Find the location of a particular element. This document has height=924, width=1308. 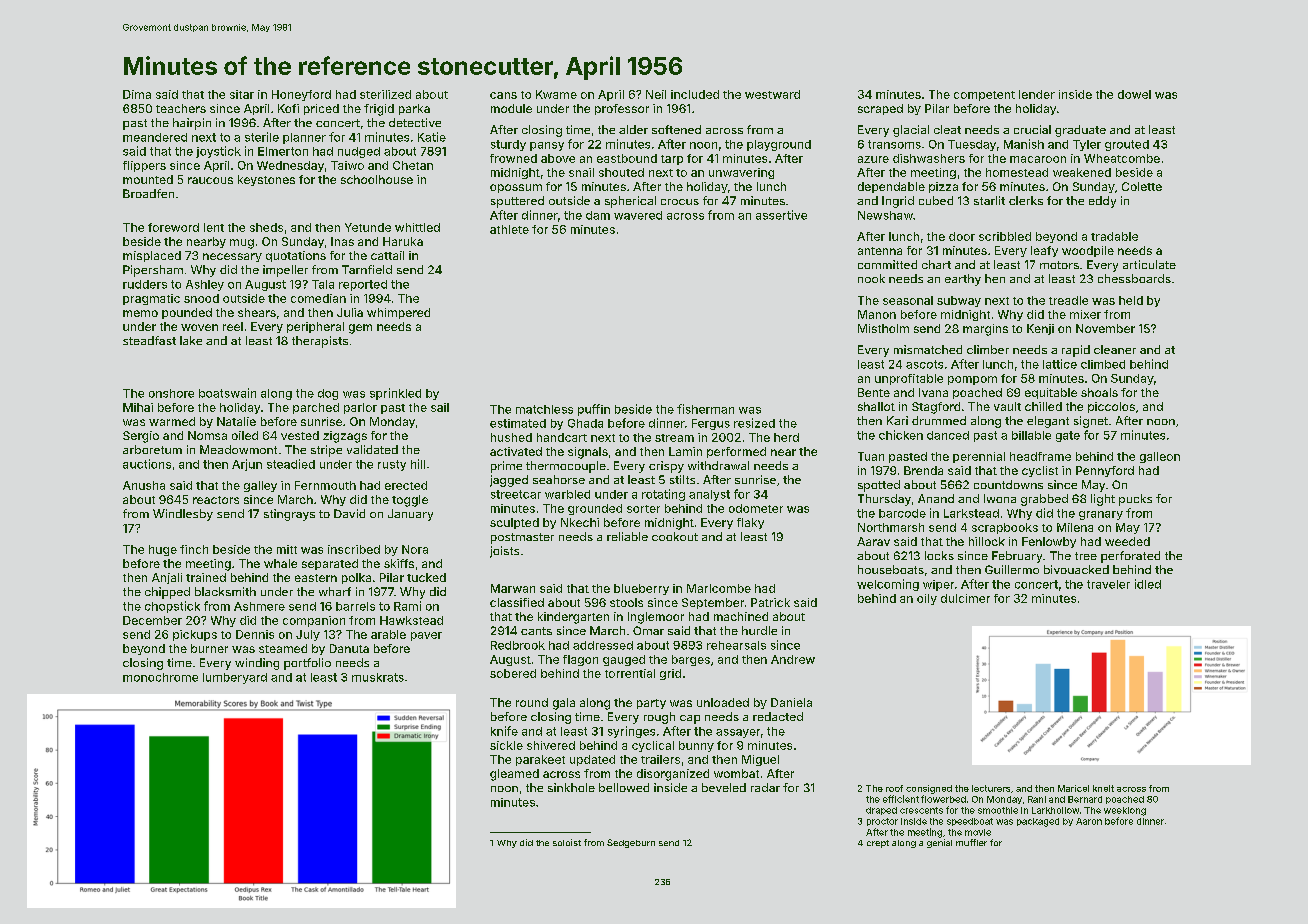

muskrats is located at coordinates (378, 677).
